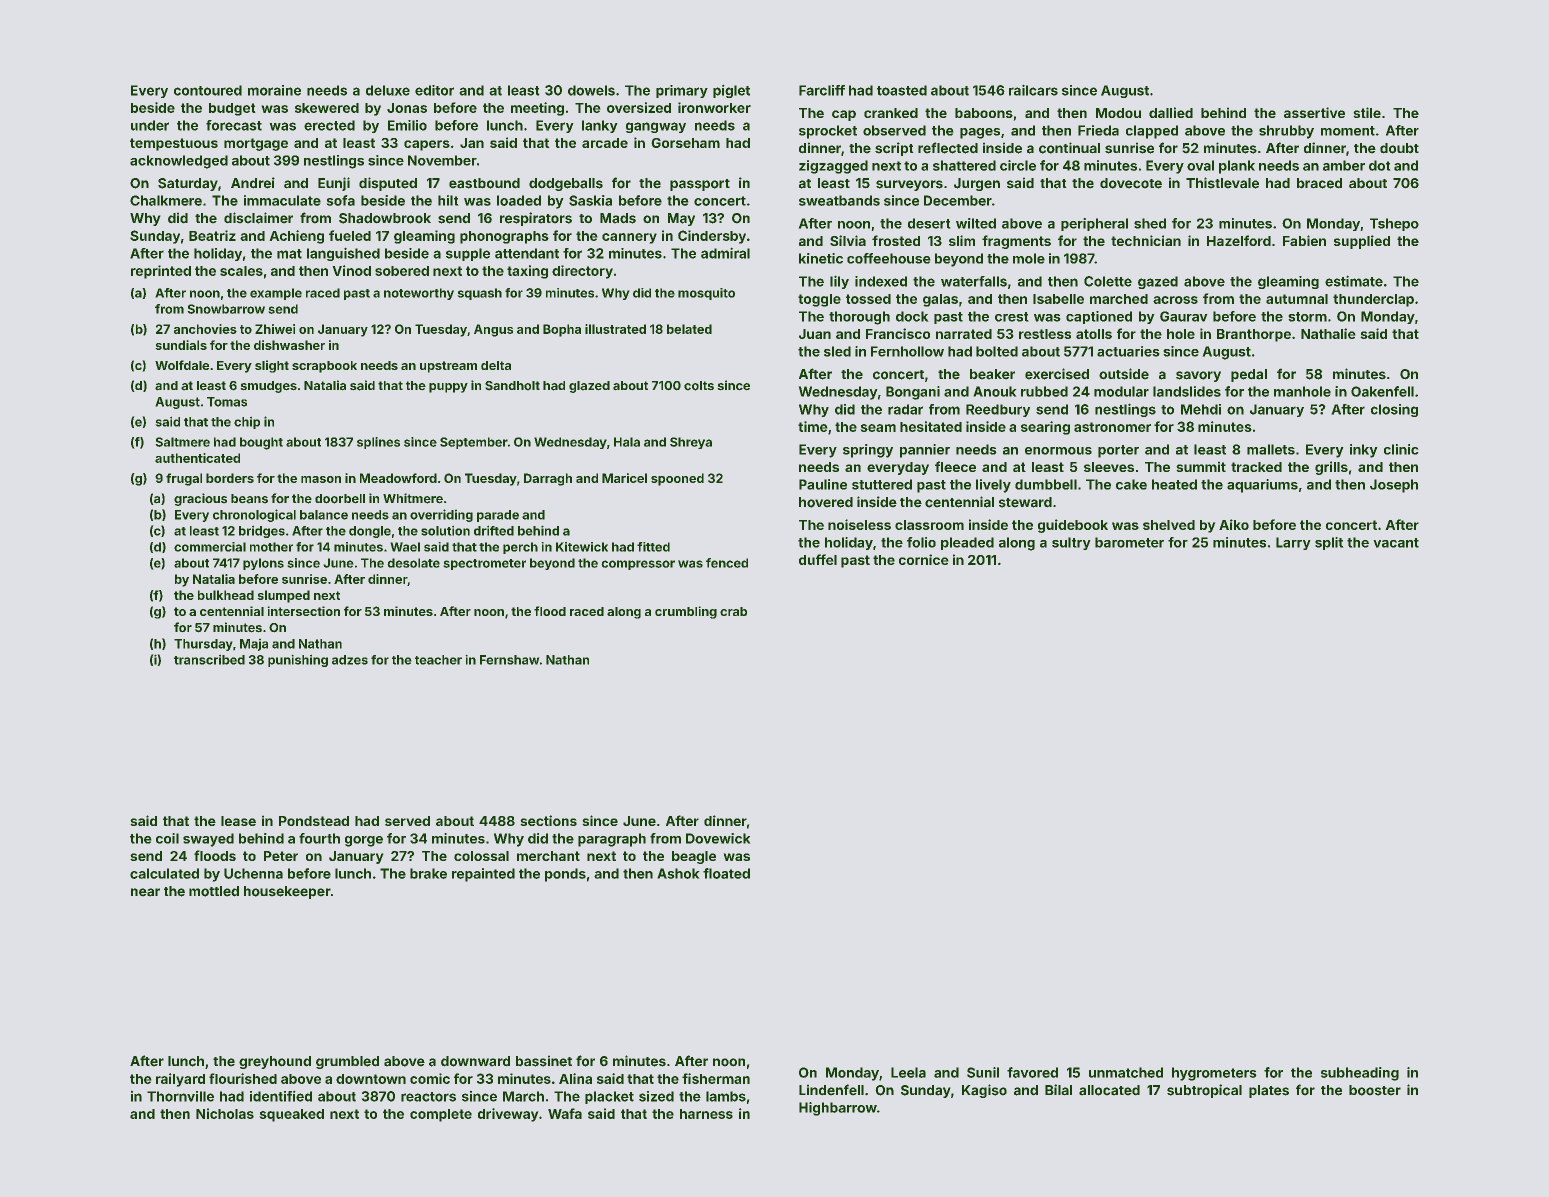 The width and height of the screenshot is (1549, 1197). I want to click on Dovewick, so click(718, 838).
